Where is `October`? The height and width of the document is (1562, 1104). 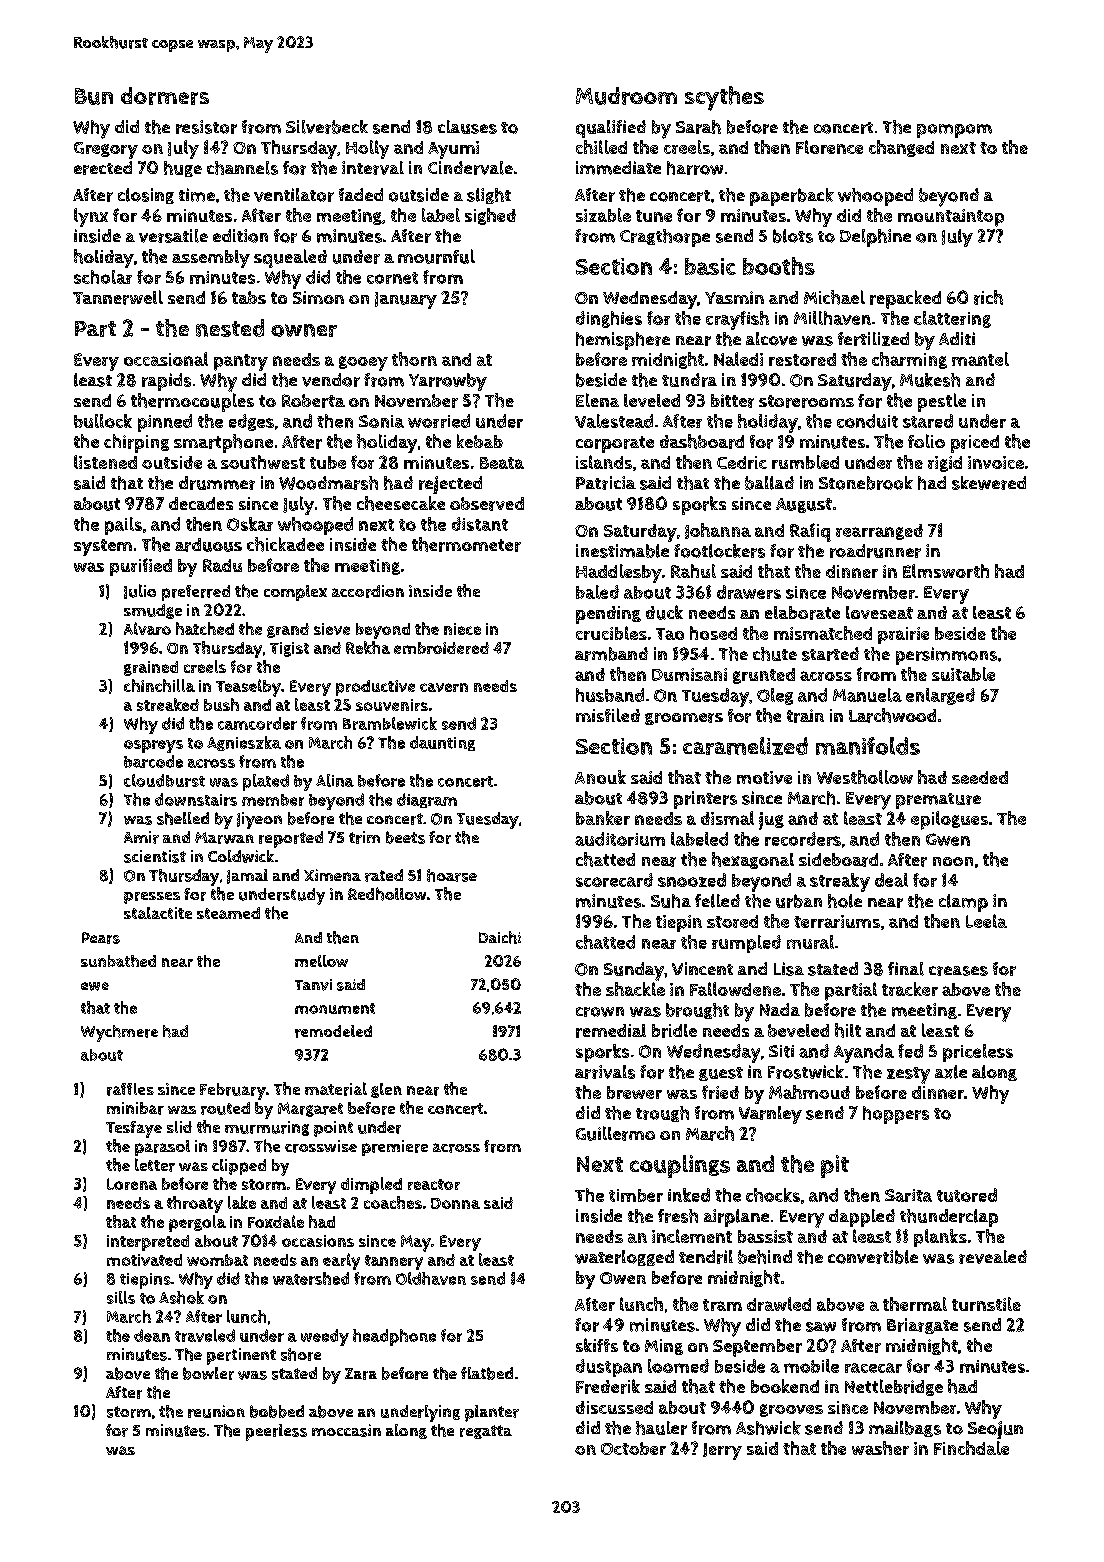
October is located at coordinates (633, 1448).
